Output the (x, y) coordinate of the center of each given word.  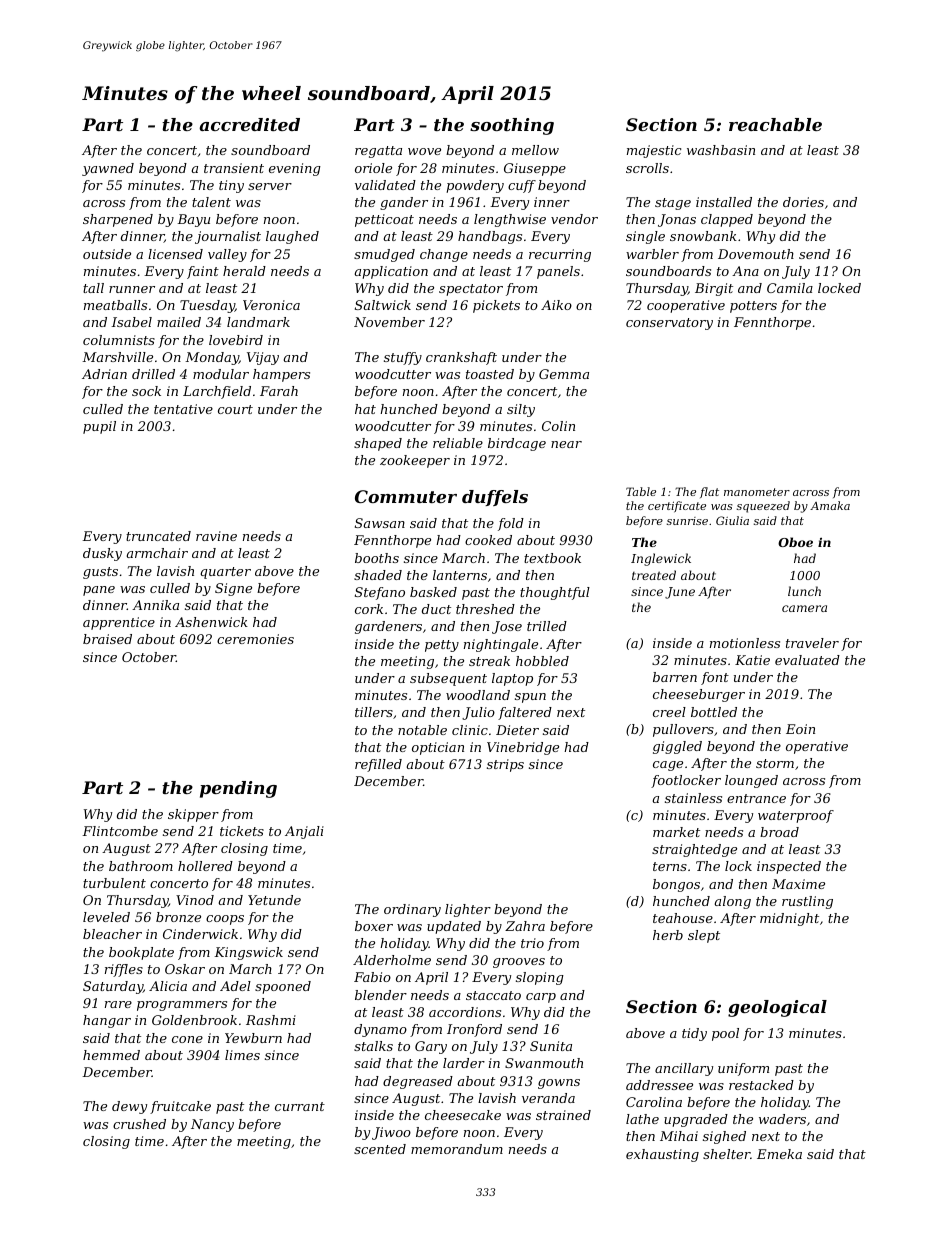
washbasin (721, 150)
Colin (558, 426)
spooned (283, 987)
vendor (574, 219)
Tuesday (207, 306)
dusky (102, 554)
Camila (790, 288)
